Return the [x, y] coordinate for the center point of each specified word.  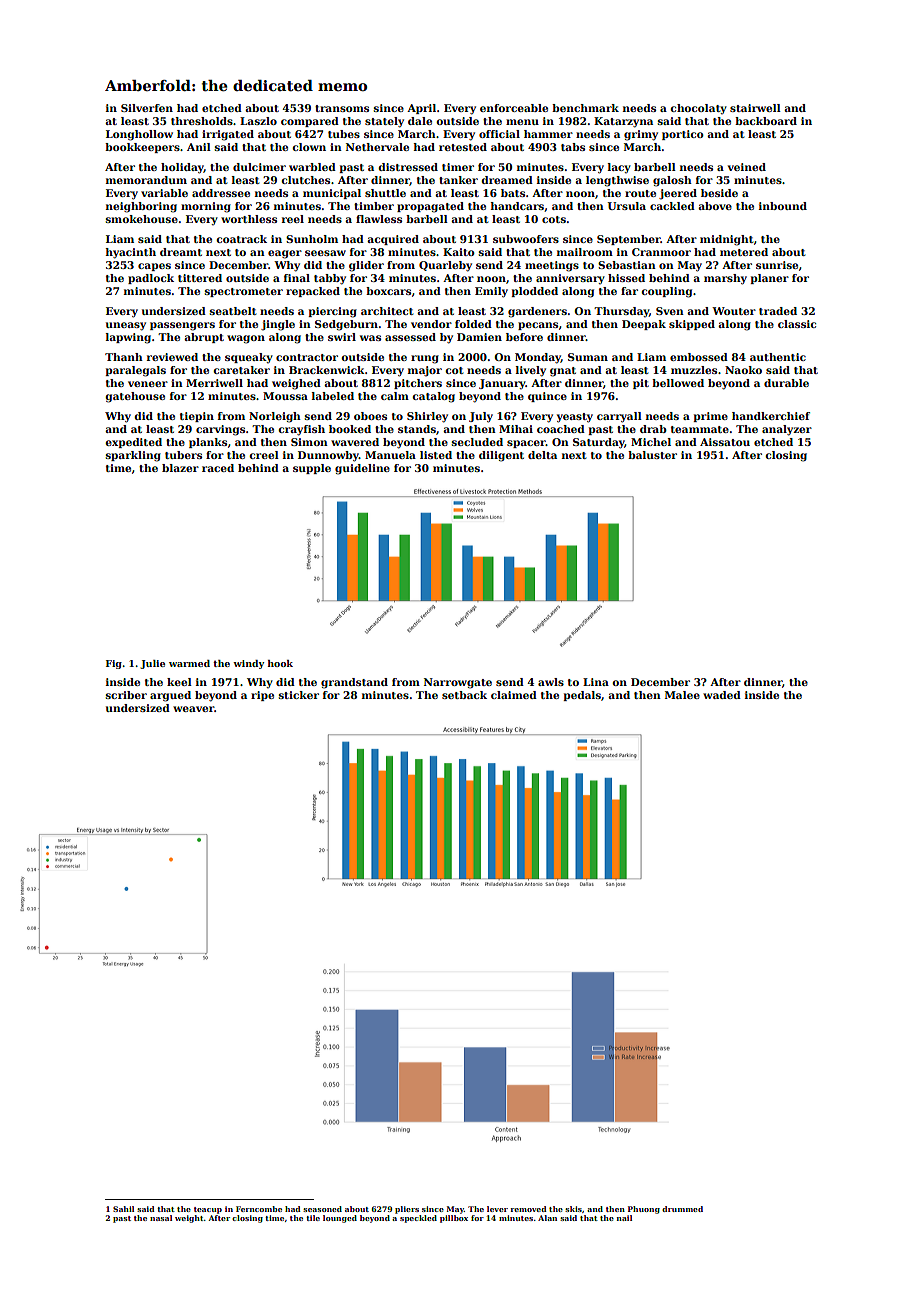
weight [189, 1219]
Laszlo [258, 121]
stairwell [755, 108]
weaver [193, 709]
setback [464, 695]
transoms [342, 108]
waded [722, 695]
